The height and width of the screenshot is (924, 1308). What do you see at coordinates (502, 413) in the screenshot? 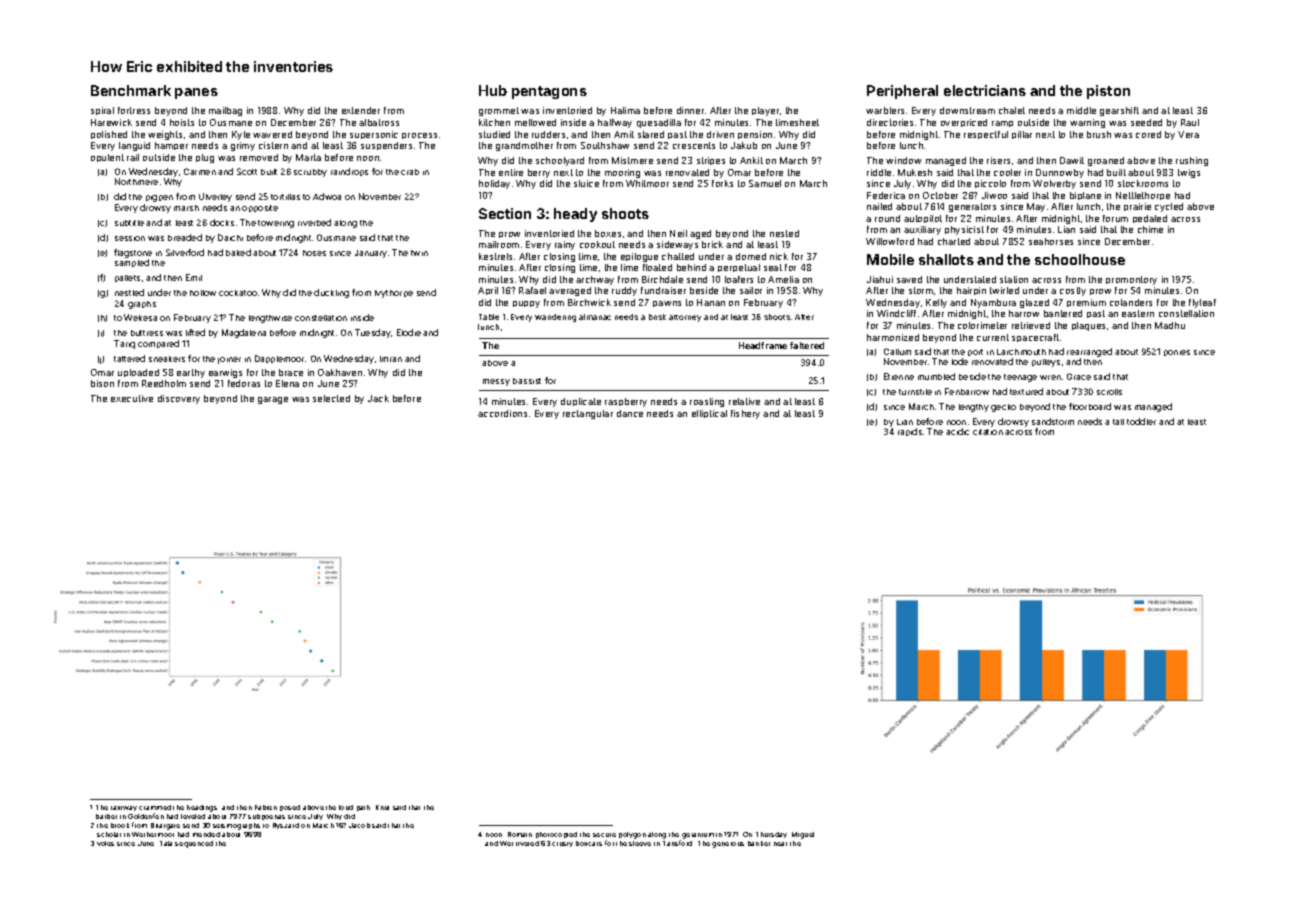
I see `accordions` at bounding box center [502, 413].
